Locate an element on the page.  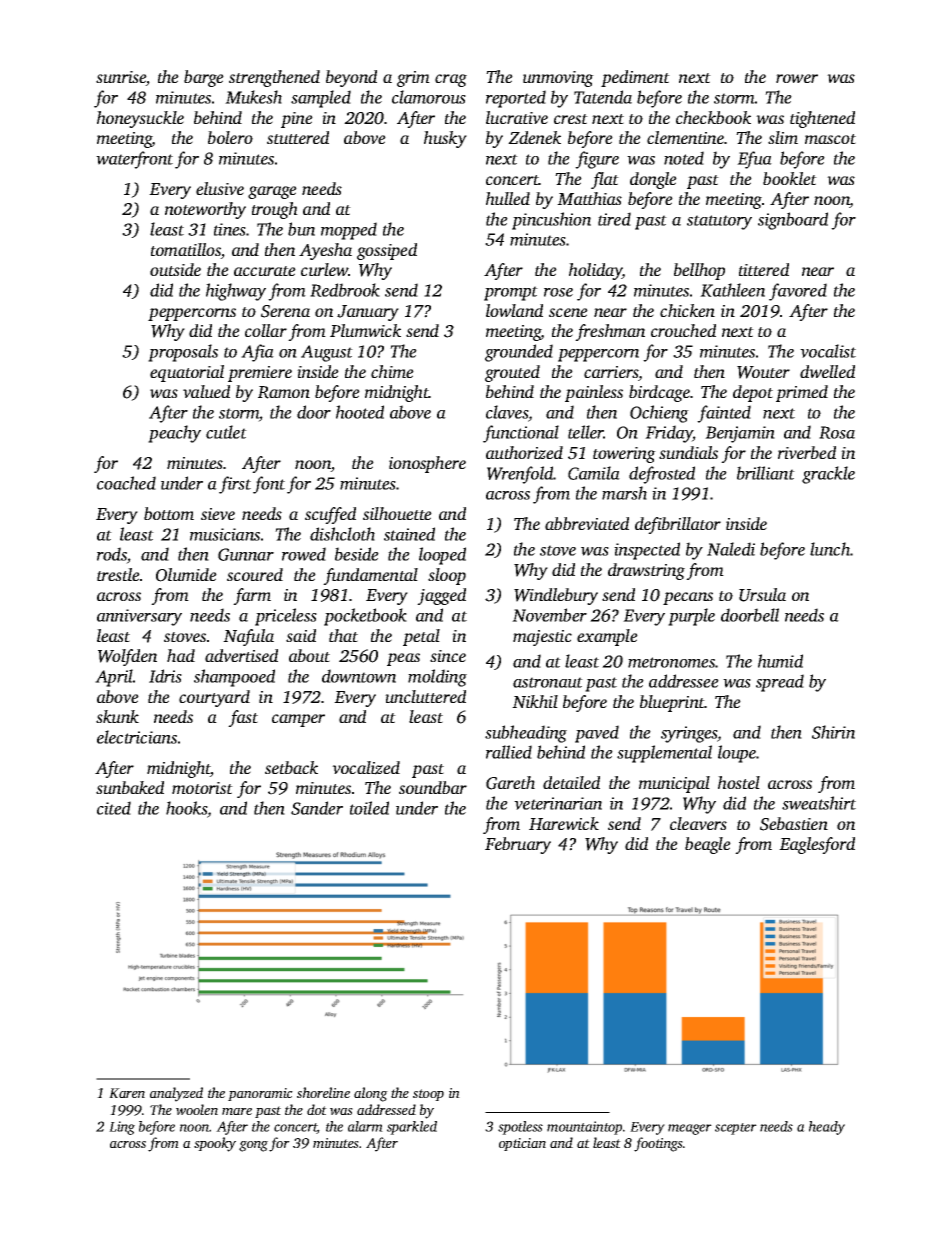
unmoving is located at coordinates (558, 79).
